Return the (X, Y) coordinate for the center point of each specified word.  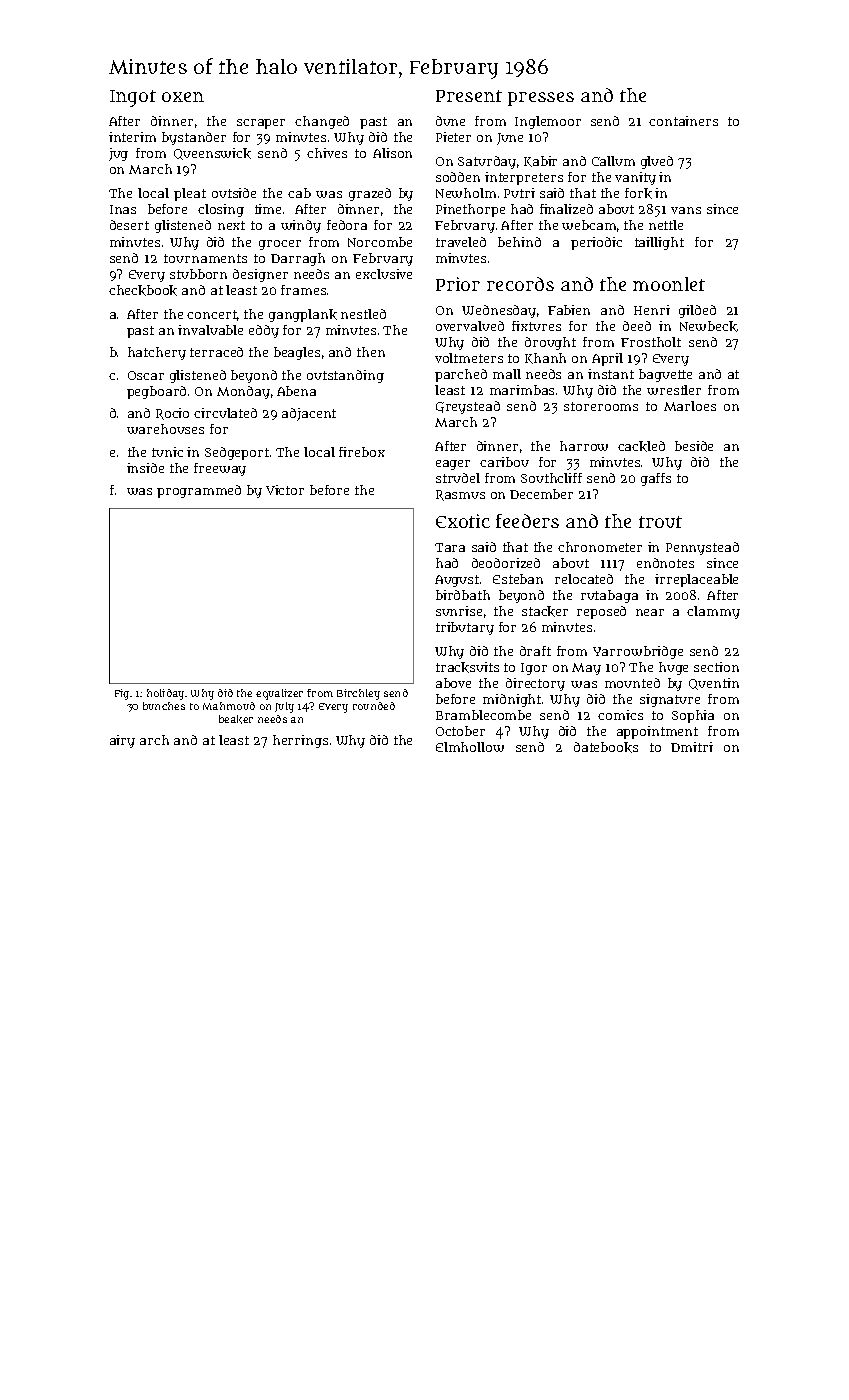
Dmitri (692, 747)
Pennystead (702, 548)
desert (129, 225)
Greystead (468, 407)
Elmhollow (470, 747)
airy (122, 741)
